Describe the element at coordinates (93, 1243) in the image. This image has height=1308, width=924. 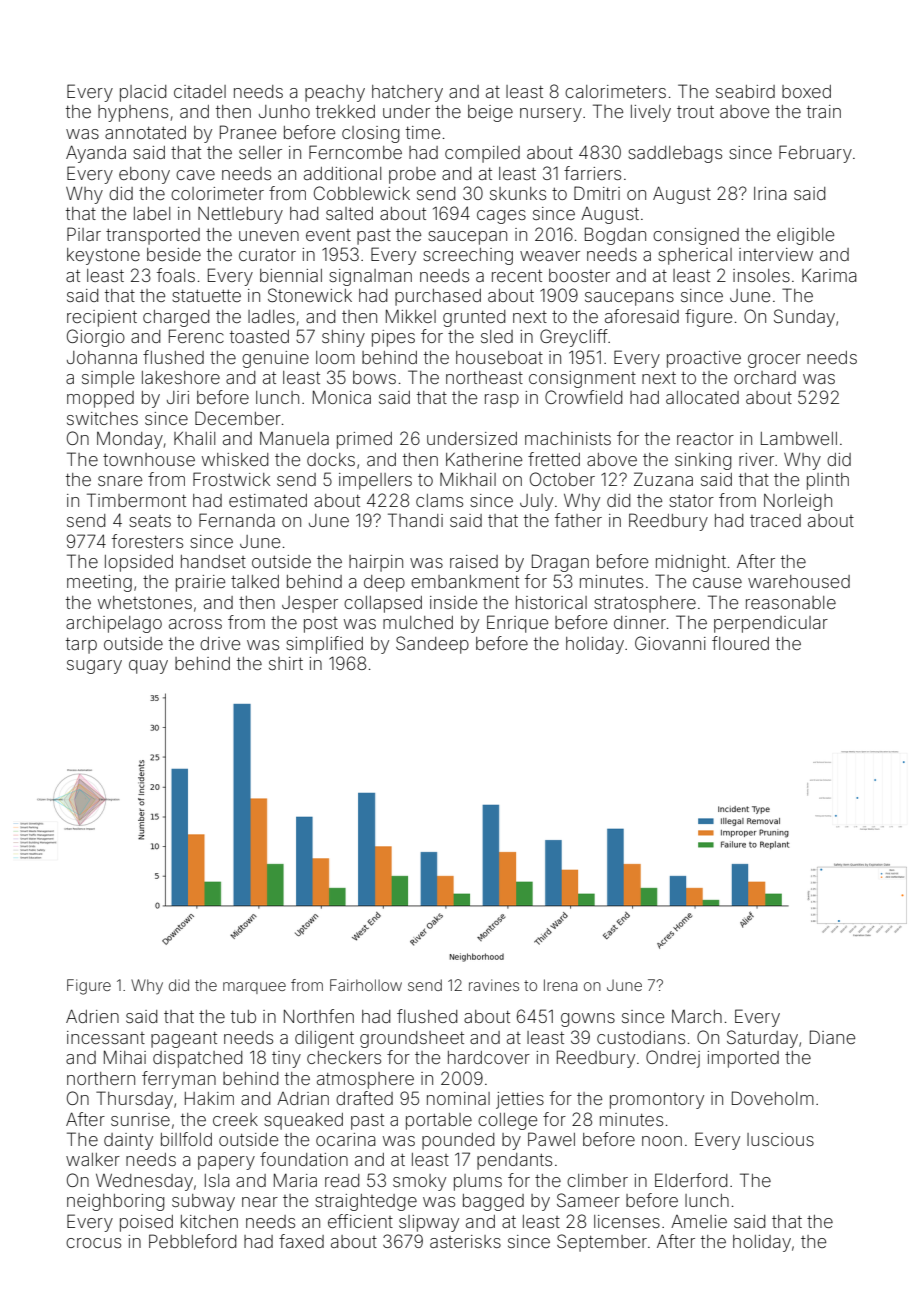
I see `crocus` at that location.
